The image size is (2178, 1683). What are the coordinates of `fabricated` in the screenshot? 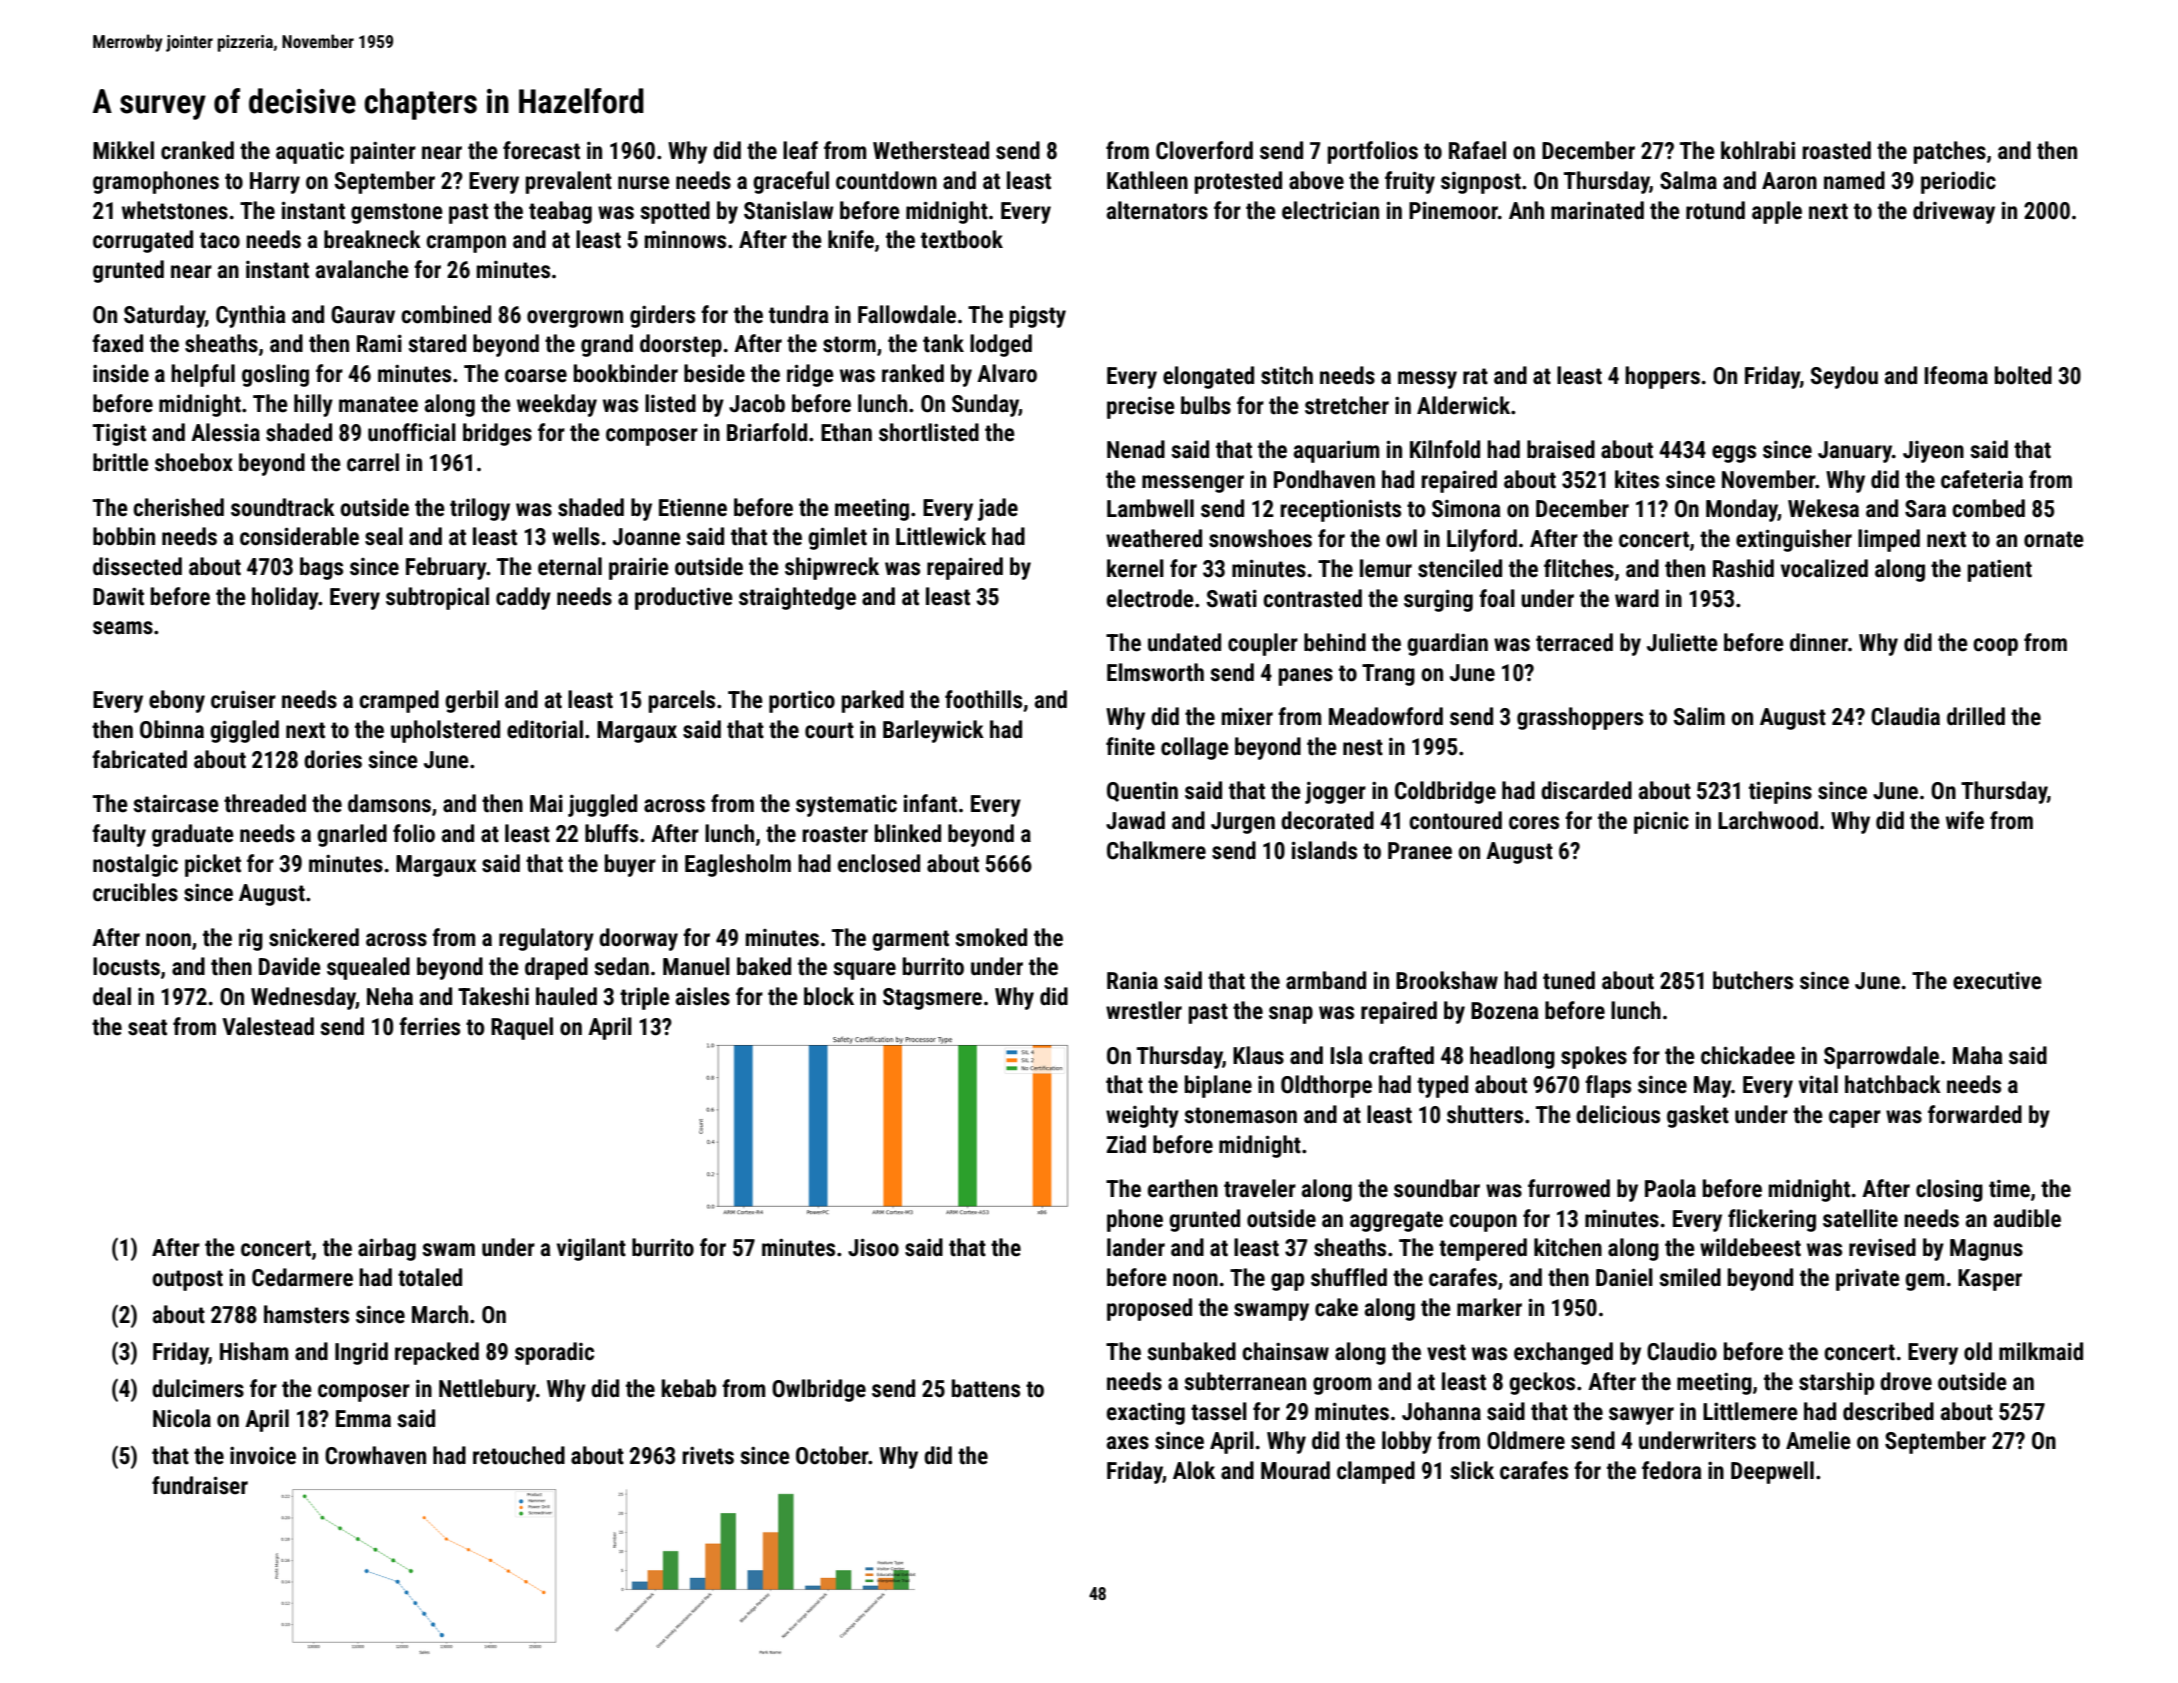 It's located at (139, 759).
